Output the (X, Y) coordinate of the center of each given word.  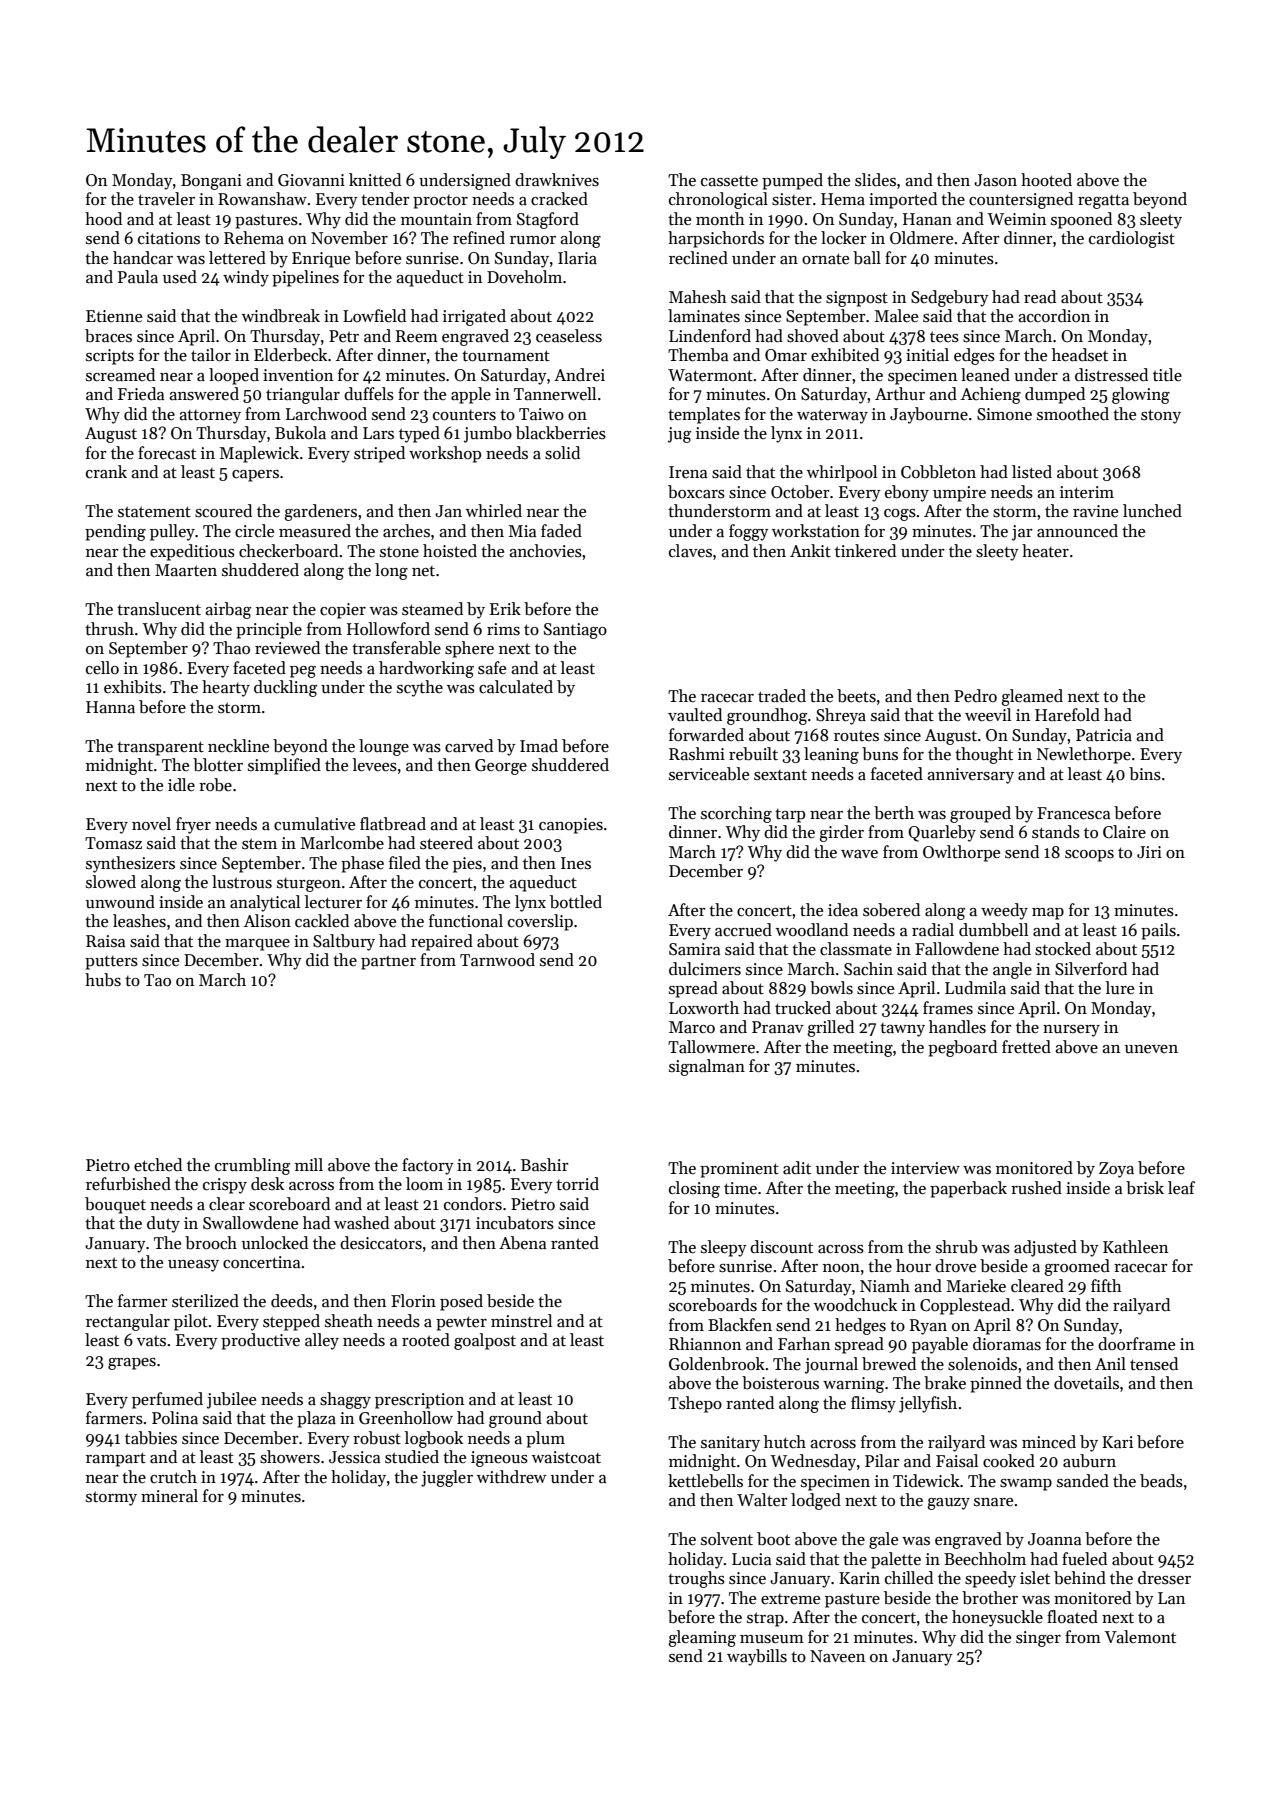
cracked (559, 199)
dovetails (1086, 1383)
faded (561, 531)
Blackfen (740, 1325)
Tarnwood (497, 960)
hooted (1046, 180)
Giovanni (311, 180)
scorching (736, 814)
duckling (285, 688)
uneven (1151, 1049)
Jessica (354, 1457)
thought (984, 755)
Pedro (975, 696)
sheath (349, 1321)
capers (255, 476)
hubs (103, 980)
